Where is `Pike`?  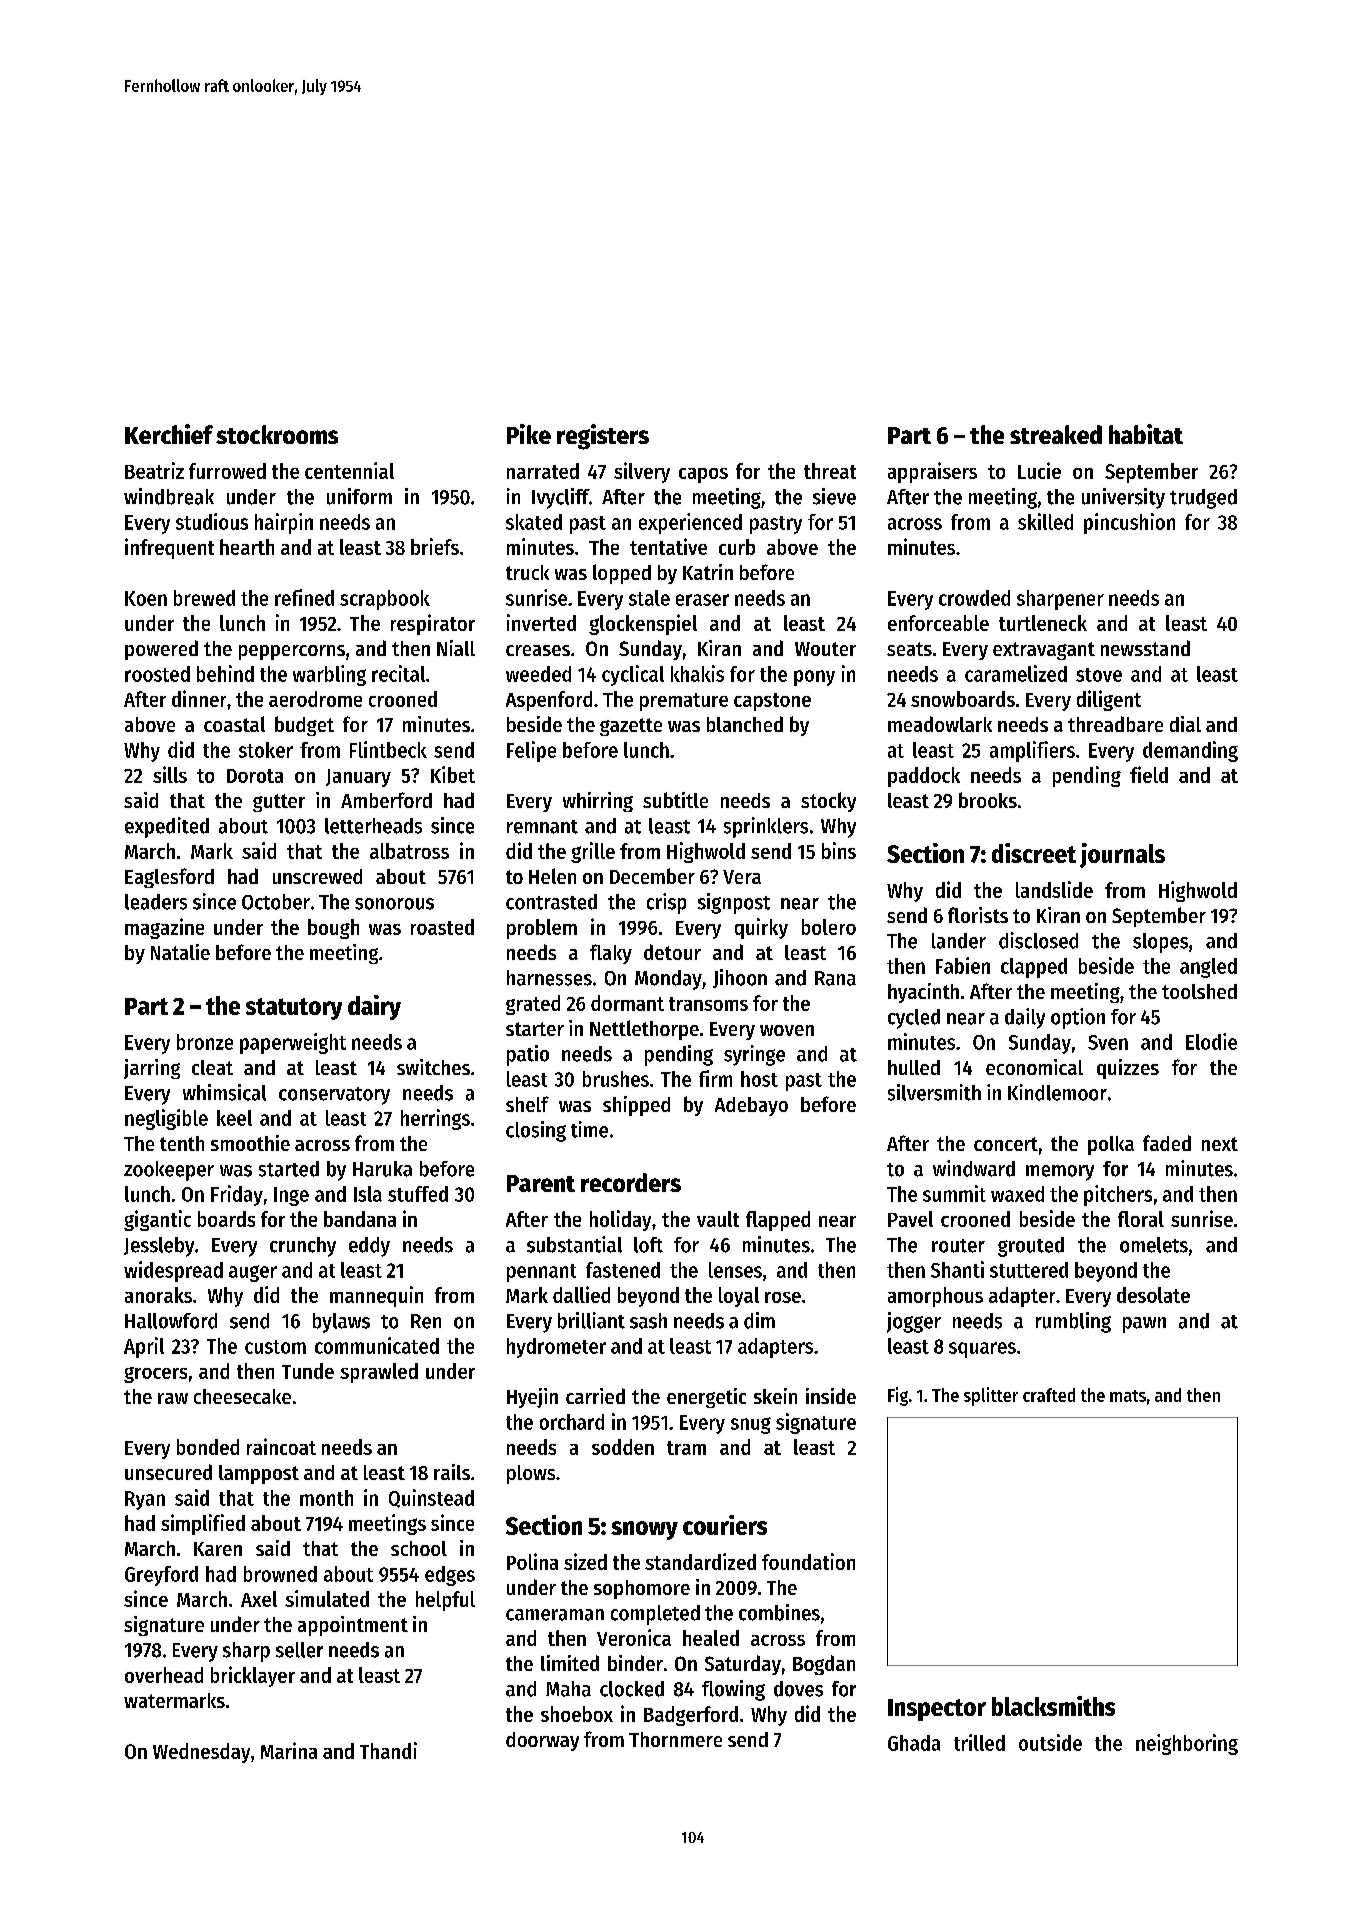
Pike is located at coordinates (529, 434).
